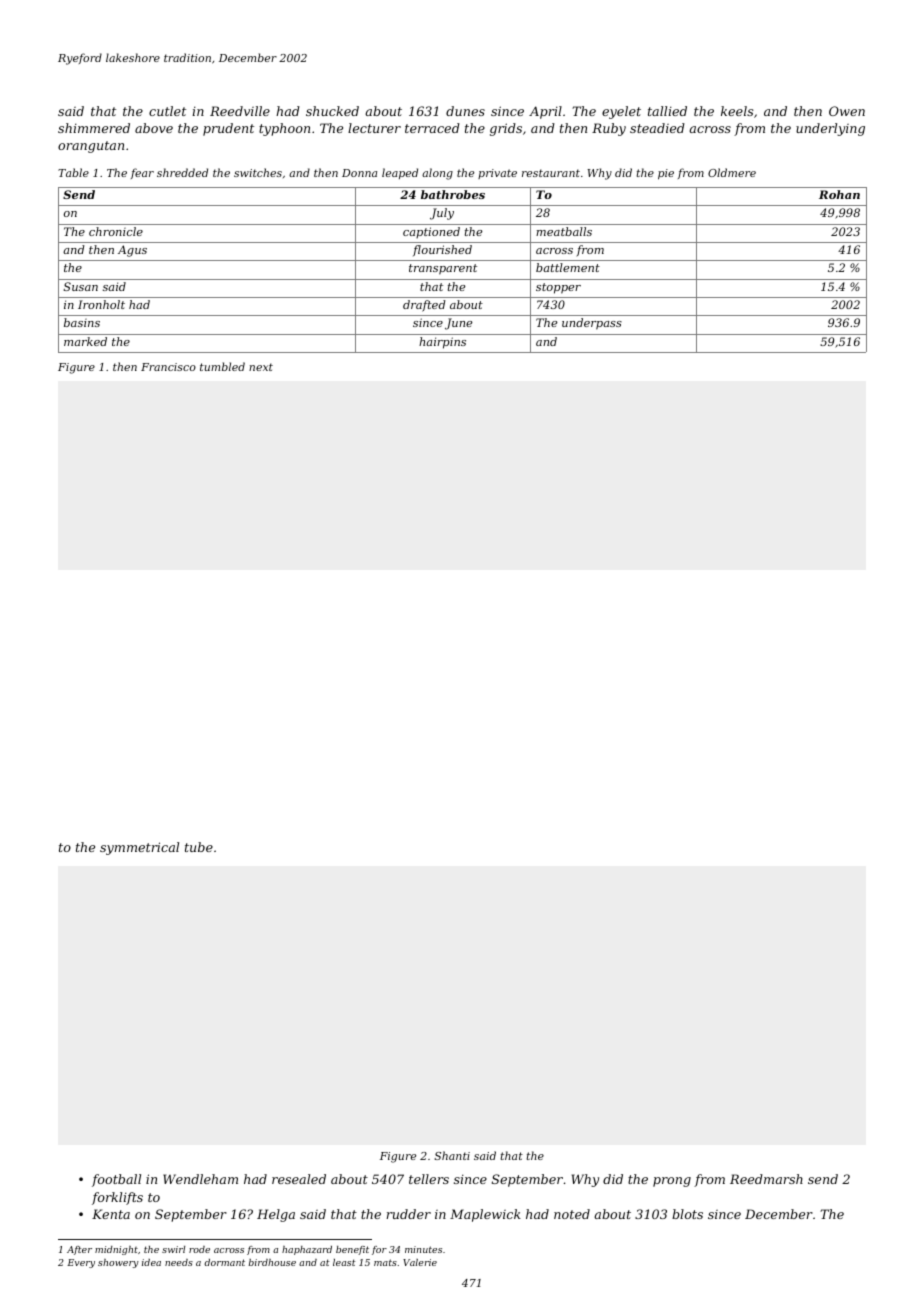  What do you see at coordinates (132, 251) in the page?
I see `Agus` at bounding box center [132, 251].
